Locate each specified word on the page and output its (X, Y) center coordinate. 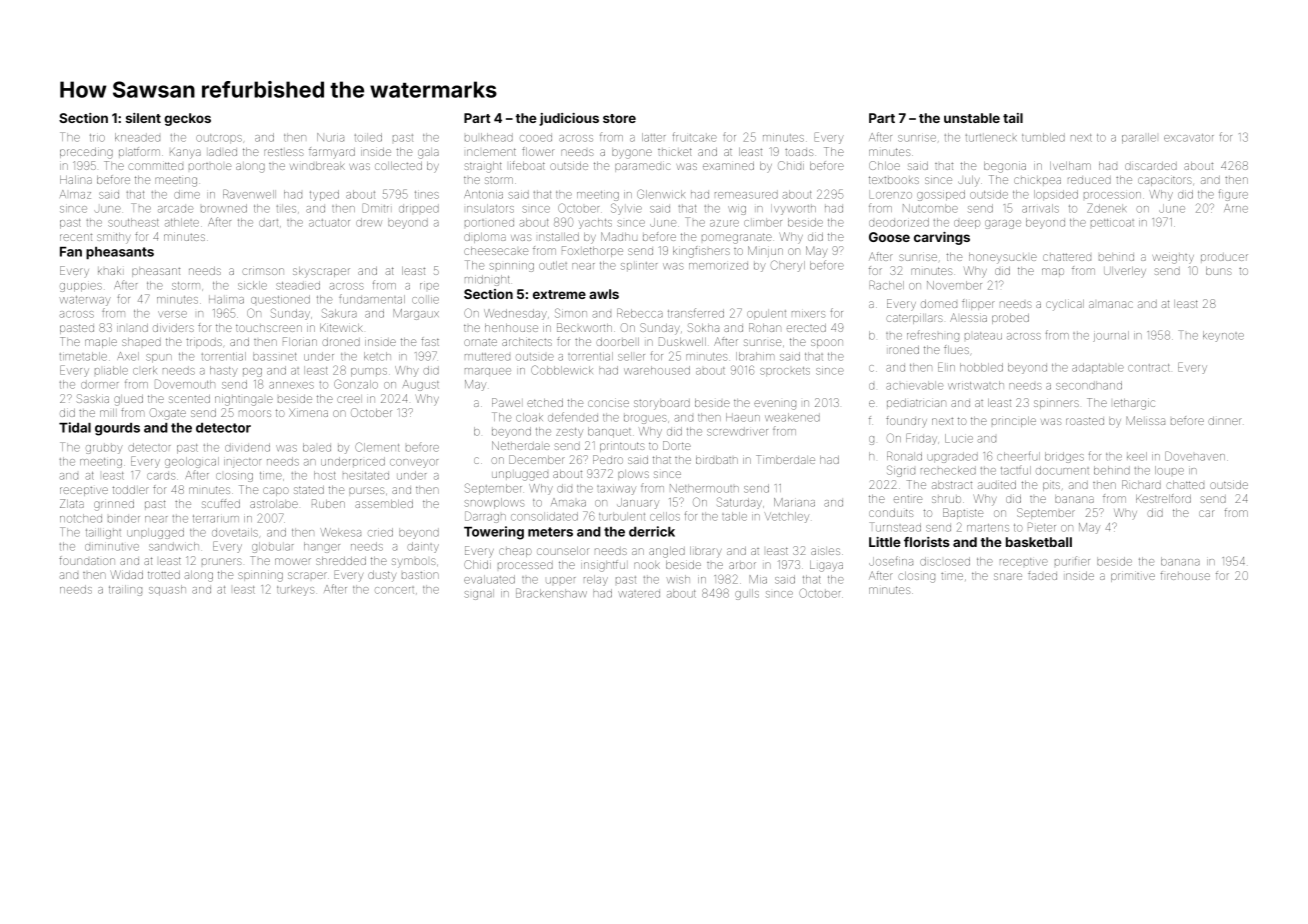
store (619, 118)
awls (604, 294)
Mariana (794, 502)
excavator (1189, 138)
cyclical (1065, 305)
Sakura (339, 313)
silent (143, 118)
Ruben (328, 503)
